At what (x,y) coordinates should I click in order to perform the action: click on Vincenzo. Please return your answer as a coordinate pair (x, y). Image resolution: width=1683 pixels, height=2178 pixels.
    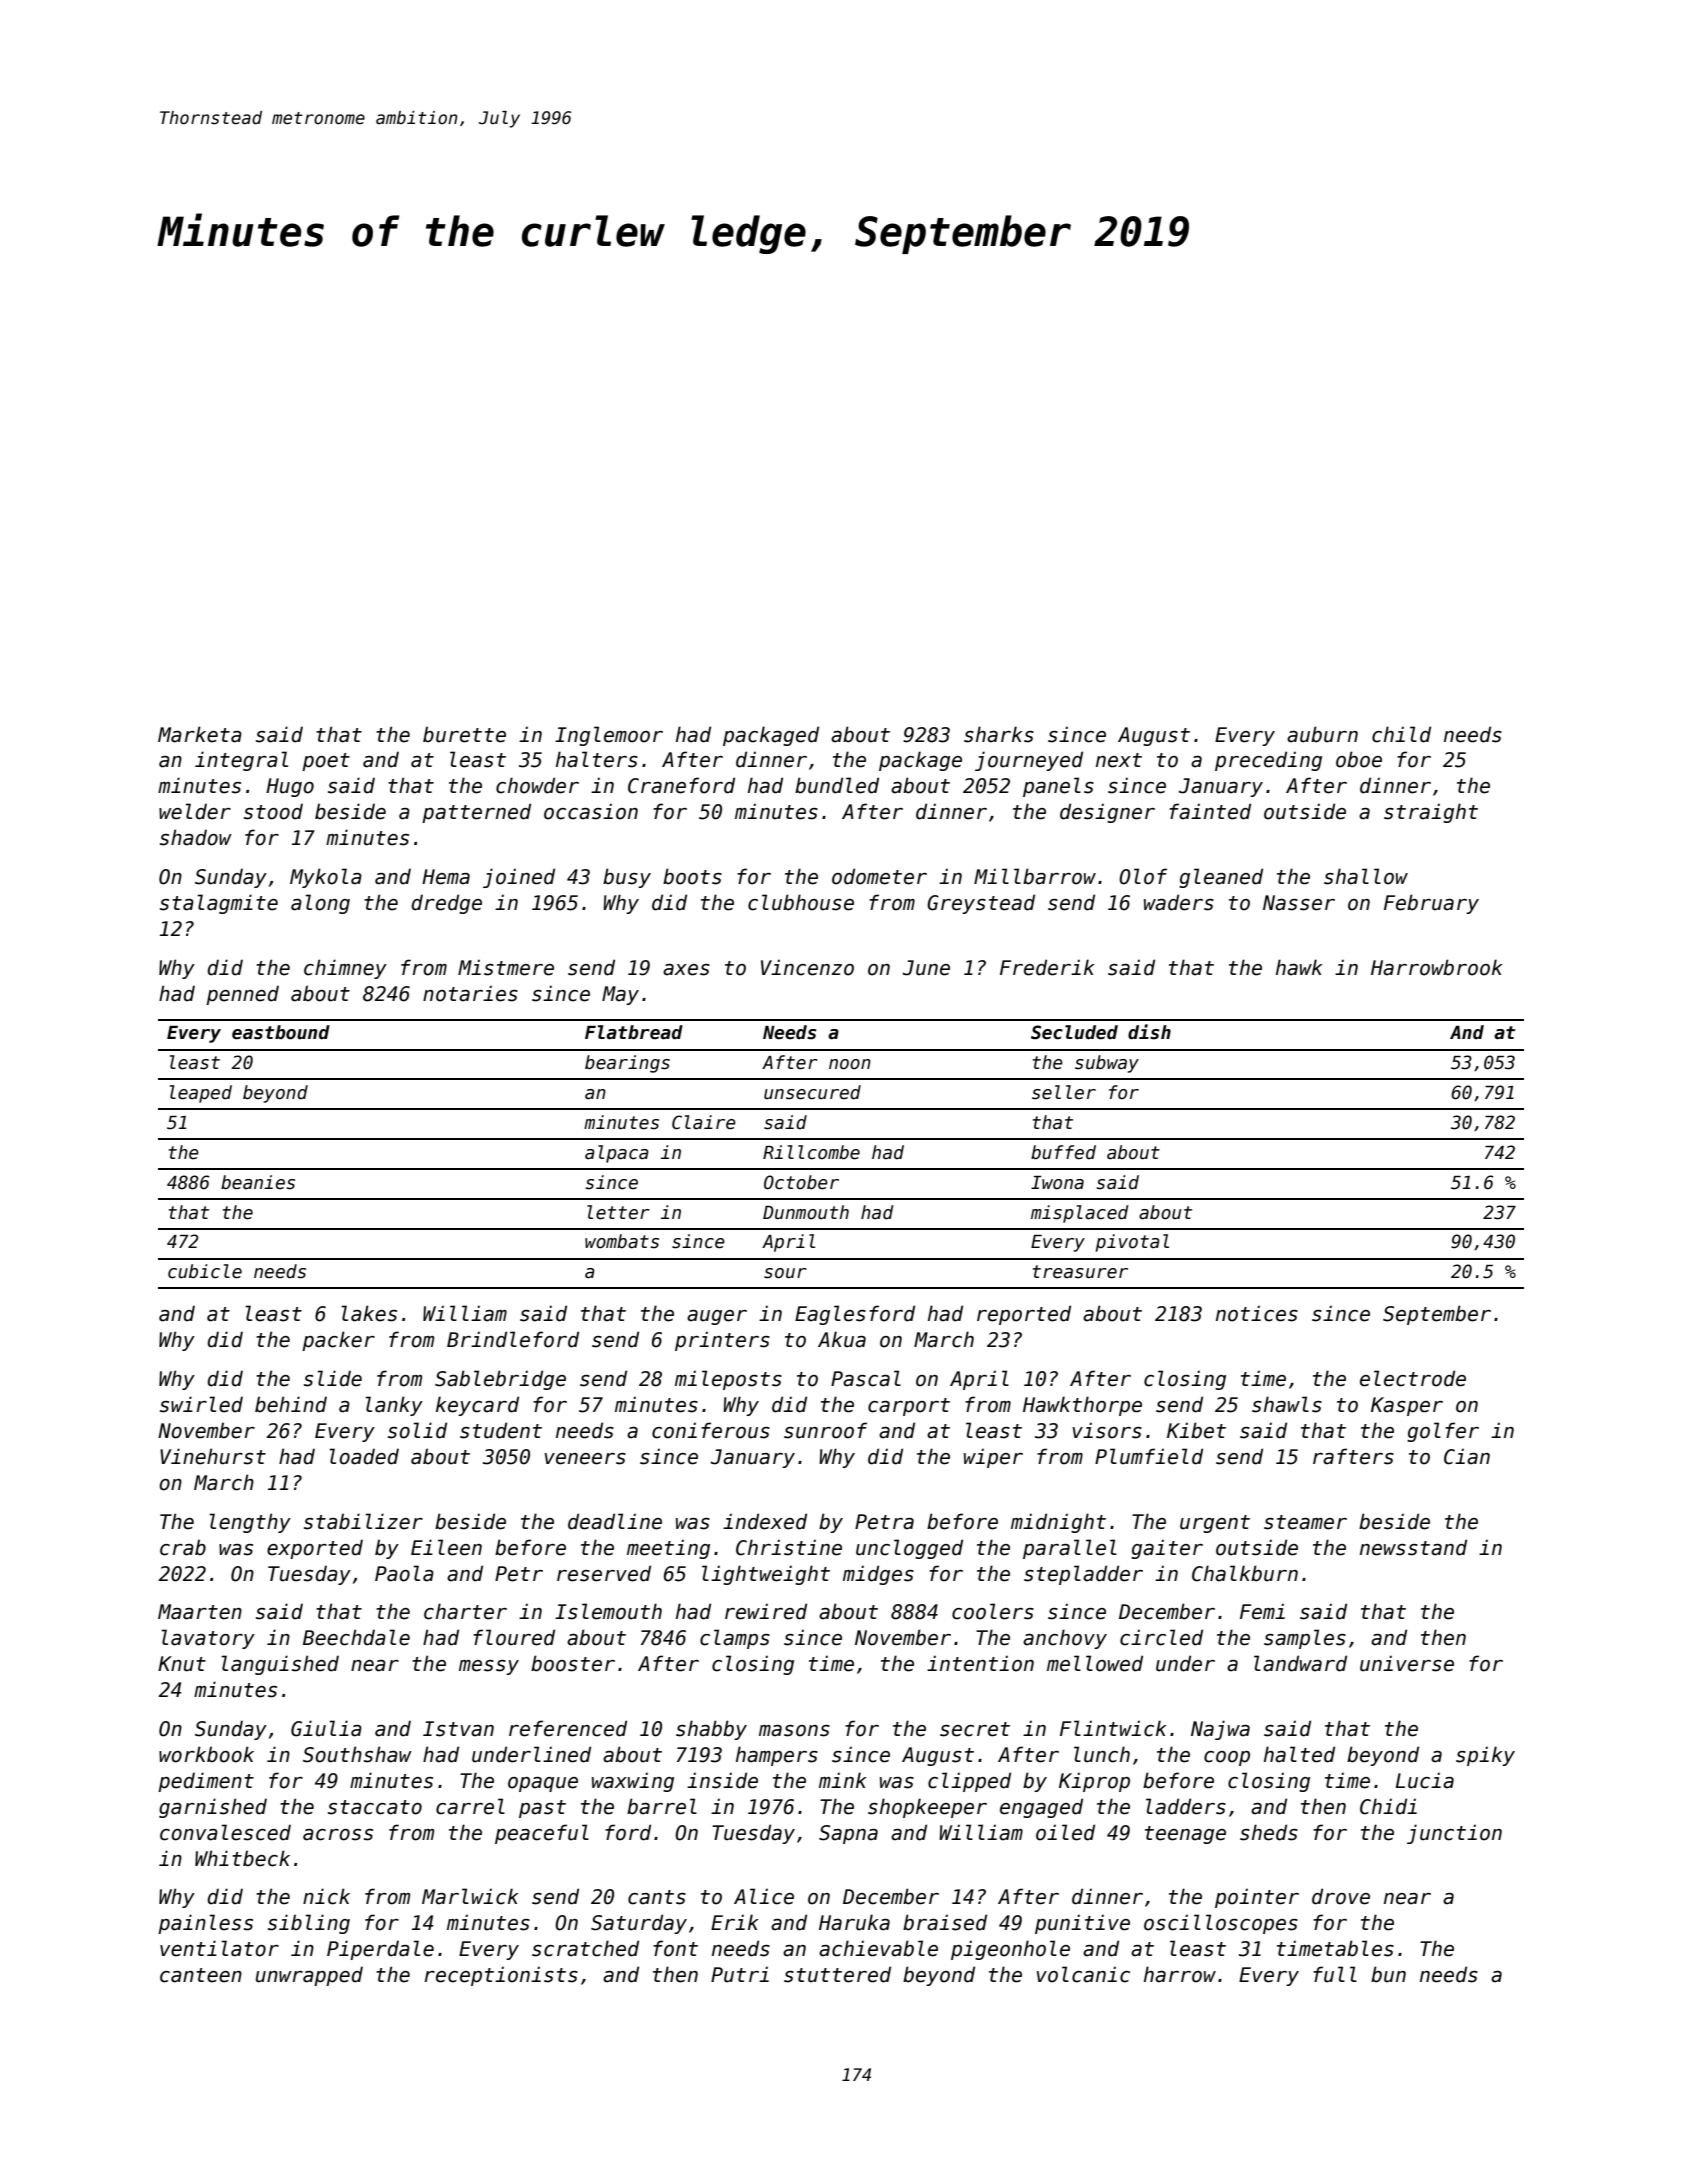
    Looking at the image, I should click on (807, 967).
